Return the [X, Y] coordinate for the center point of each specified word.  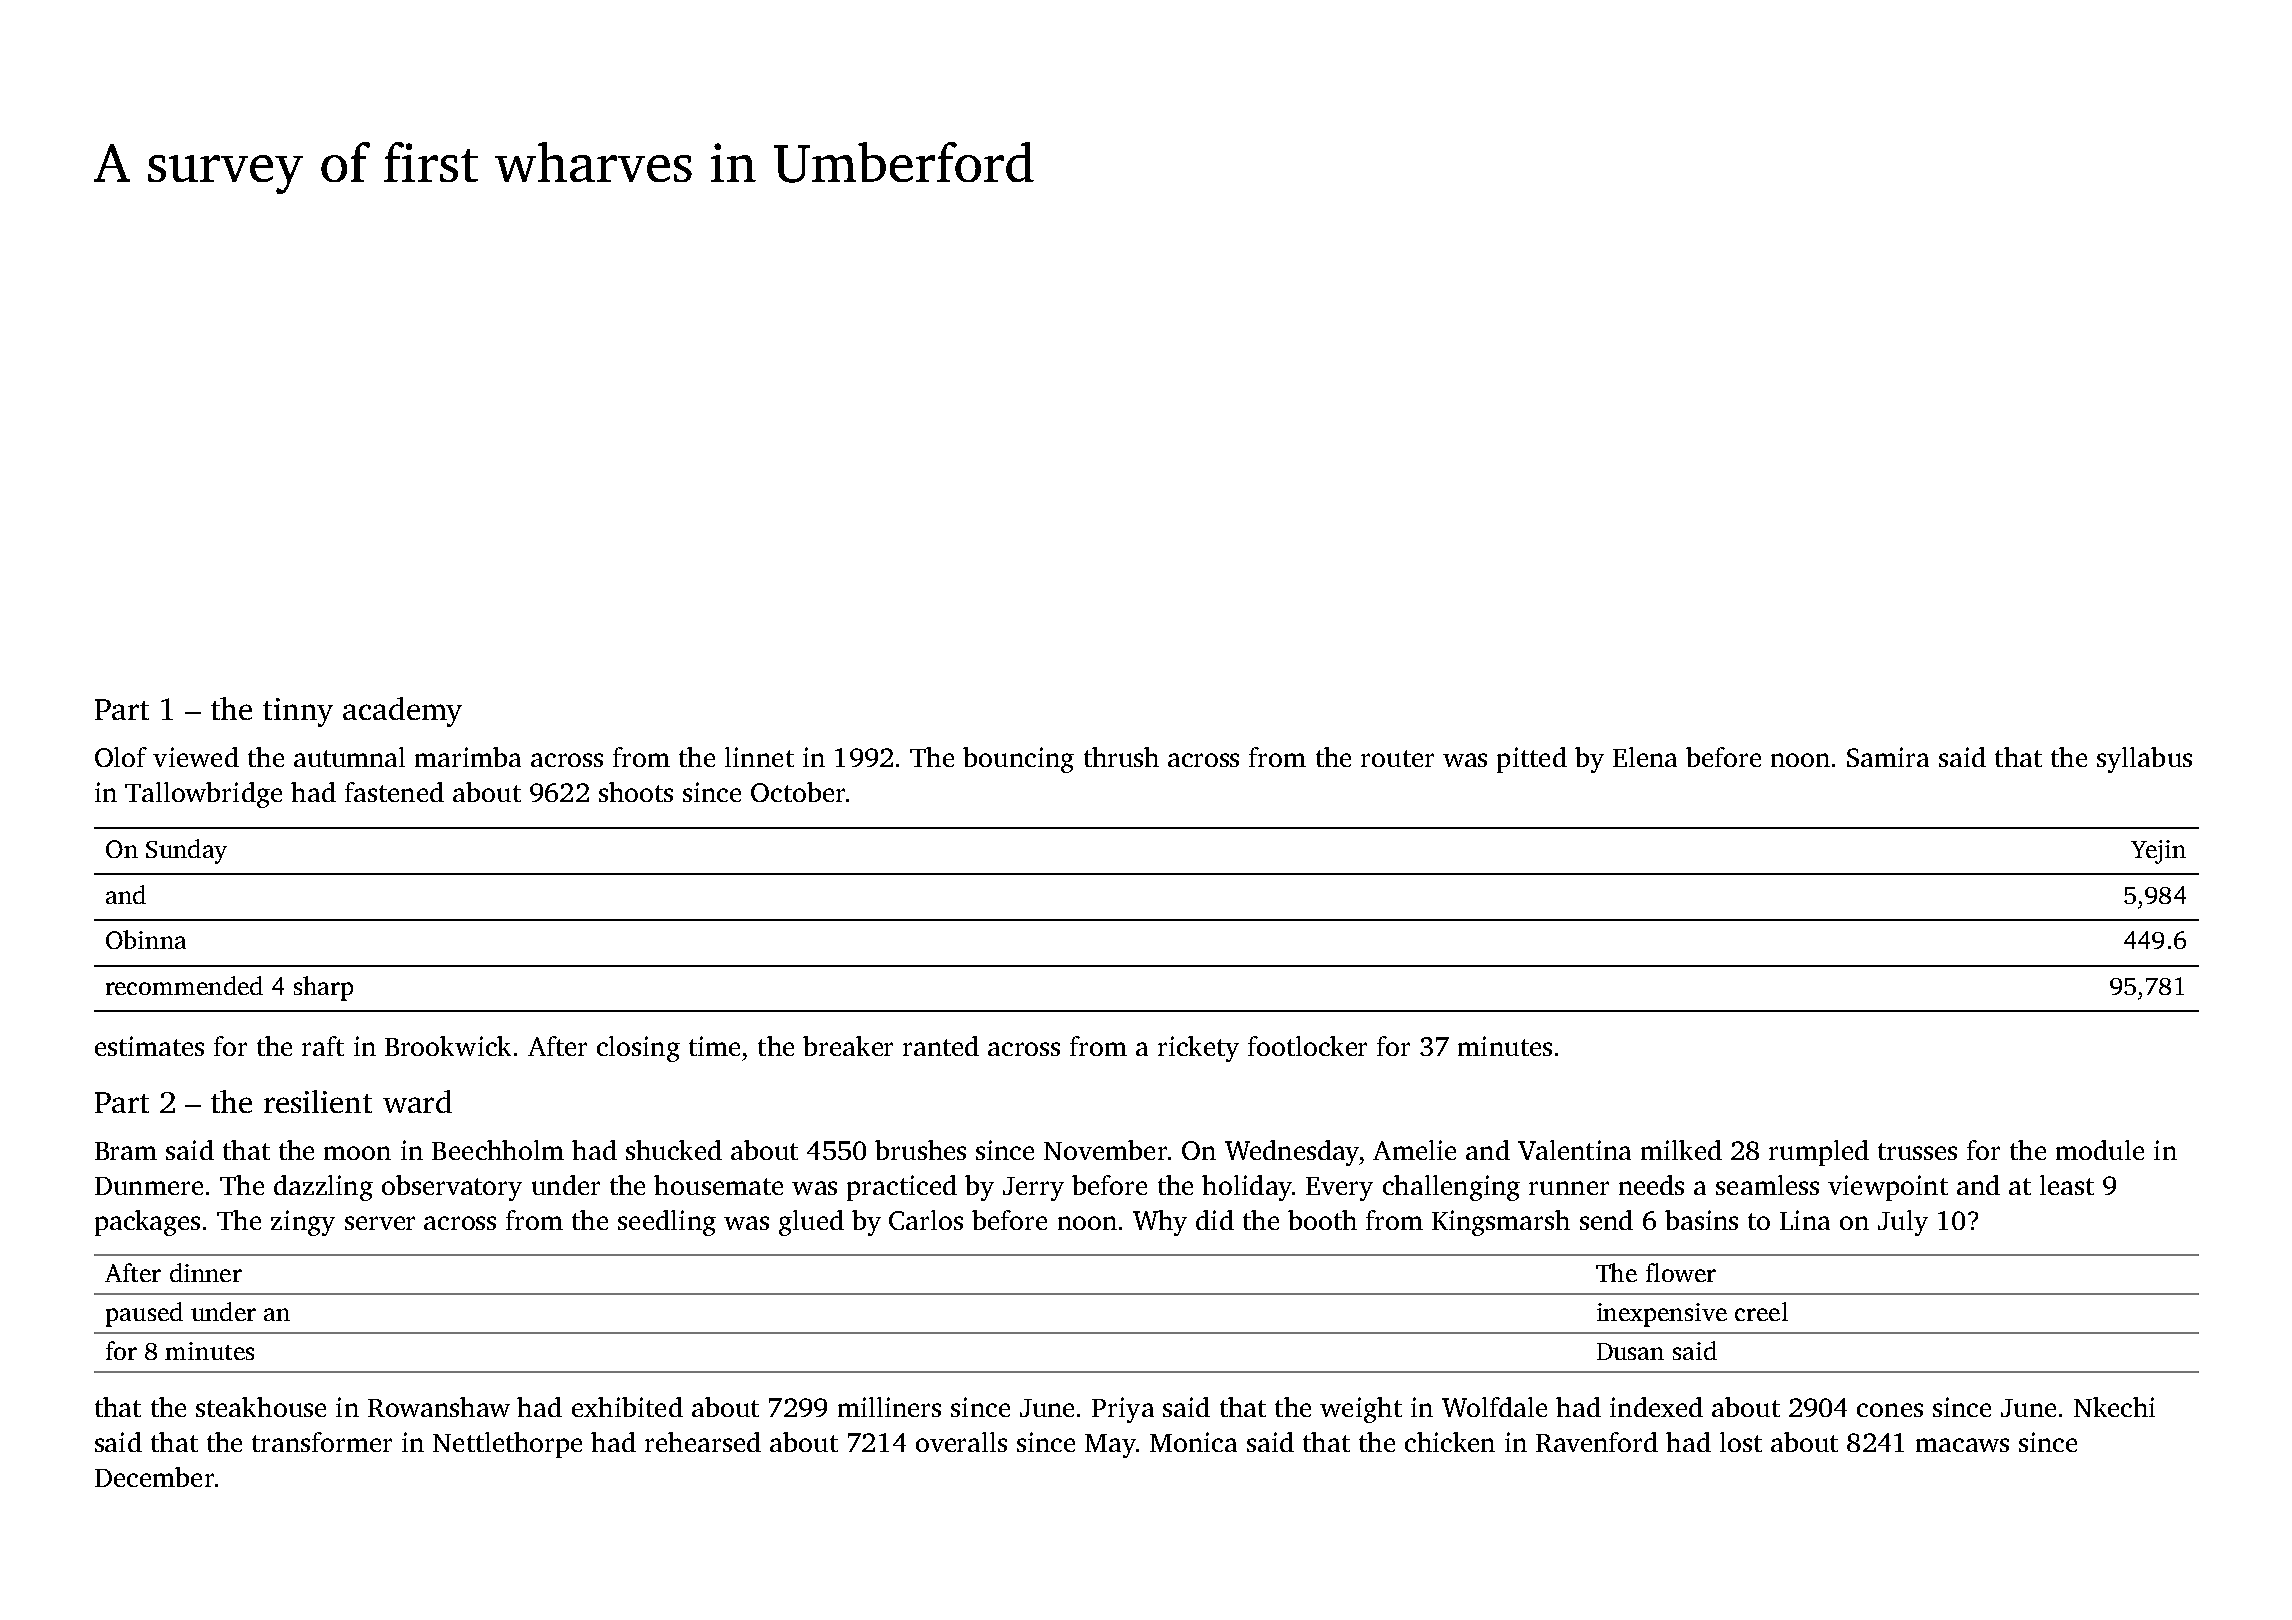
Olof [121, 757]
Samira [1888, 757]
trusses [1917, 1151]
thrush [1121, 757]
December [154, 1477]
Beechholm [498, 1150]
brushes [920, 1150]
